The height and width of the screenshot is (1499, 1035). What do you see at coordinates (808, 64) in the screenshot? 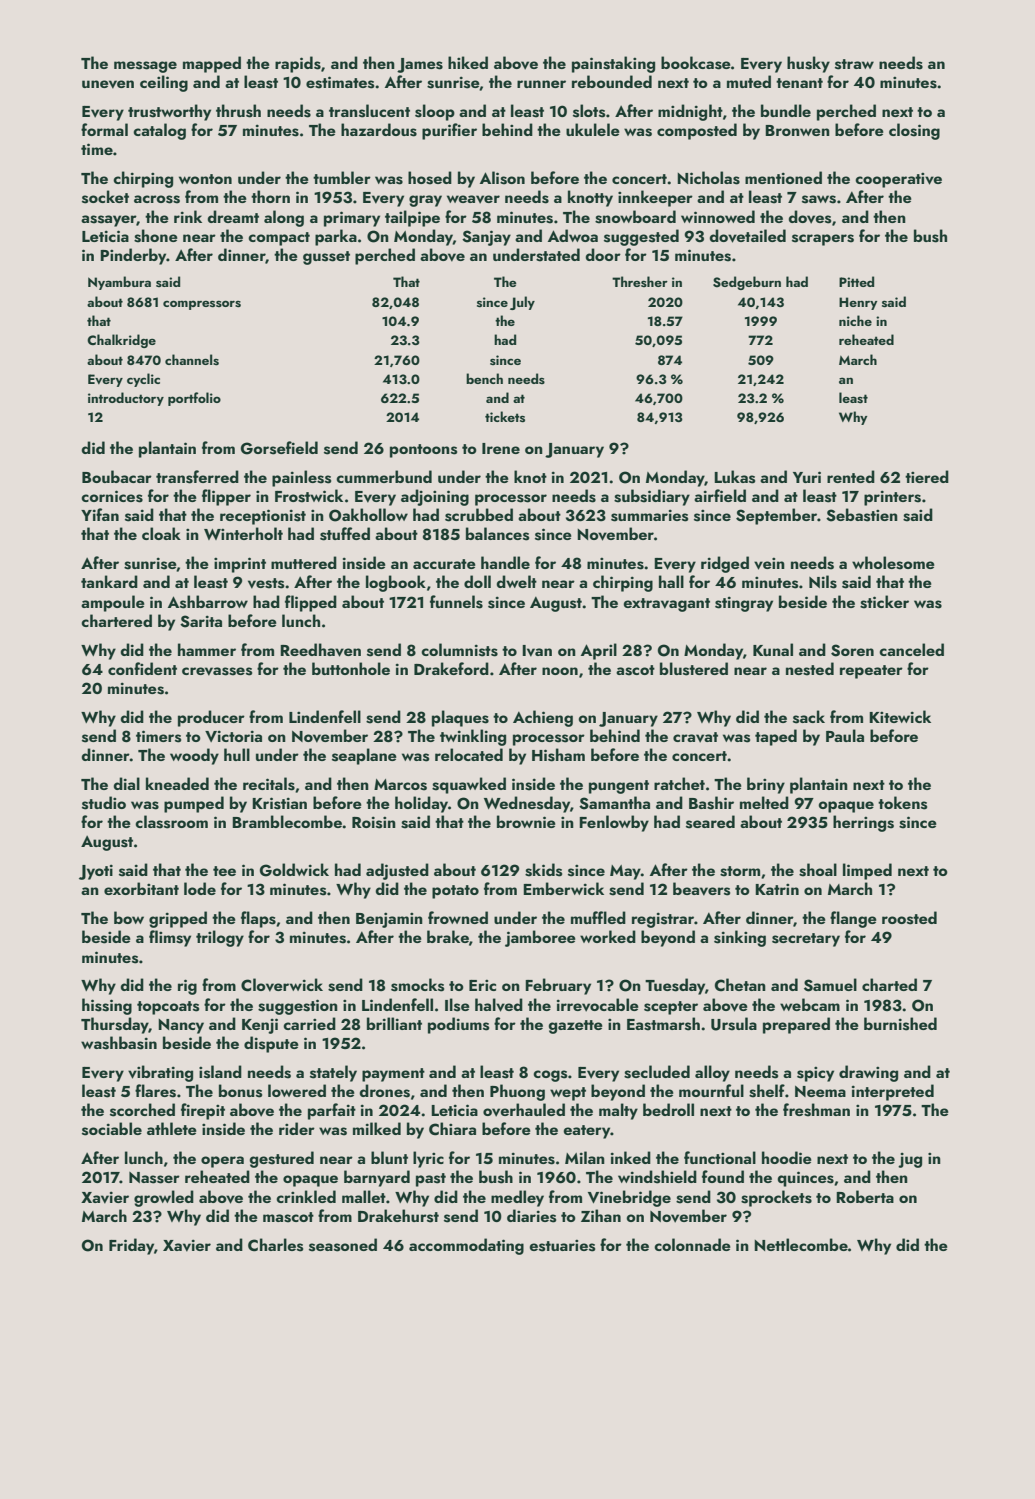
I see `husky` at bounding box center [808, 64].
